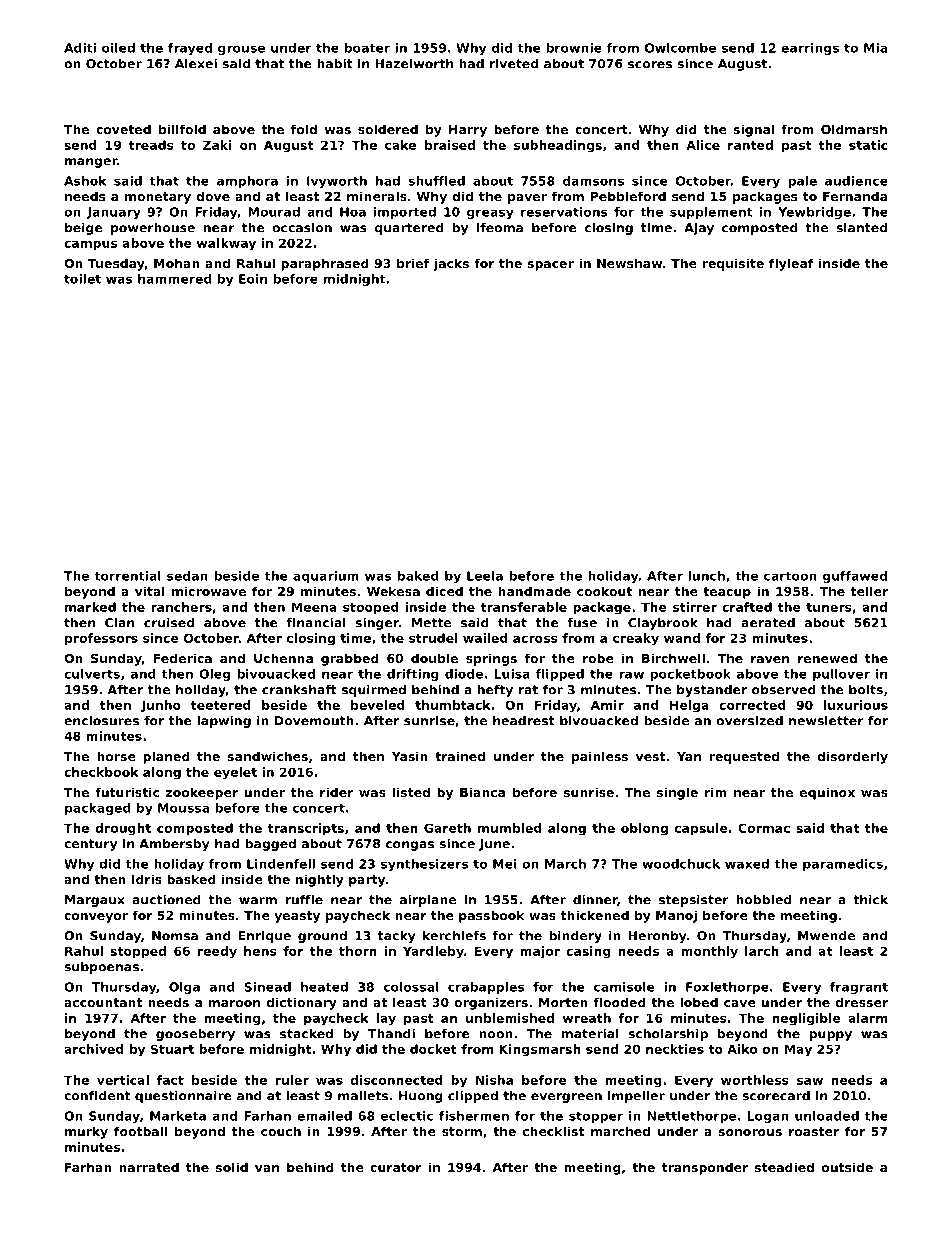 The image size is (952, 1233). Describe the element at coordinates (701, 829) in the document. I see `capsule` at that location.
